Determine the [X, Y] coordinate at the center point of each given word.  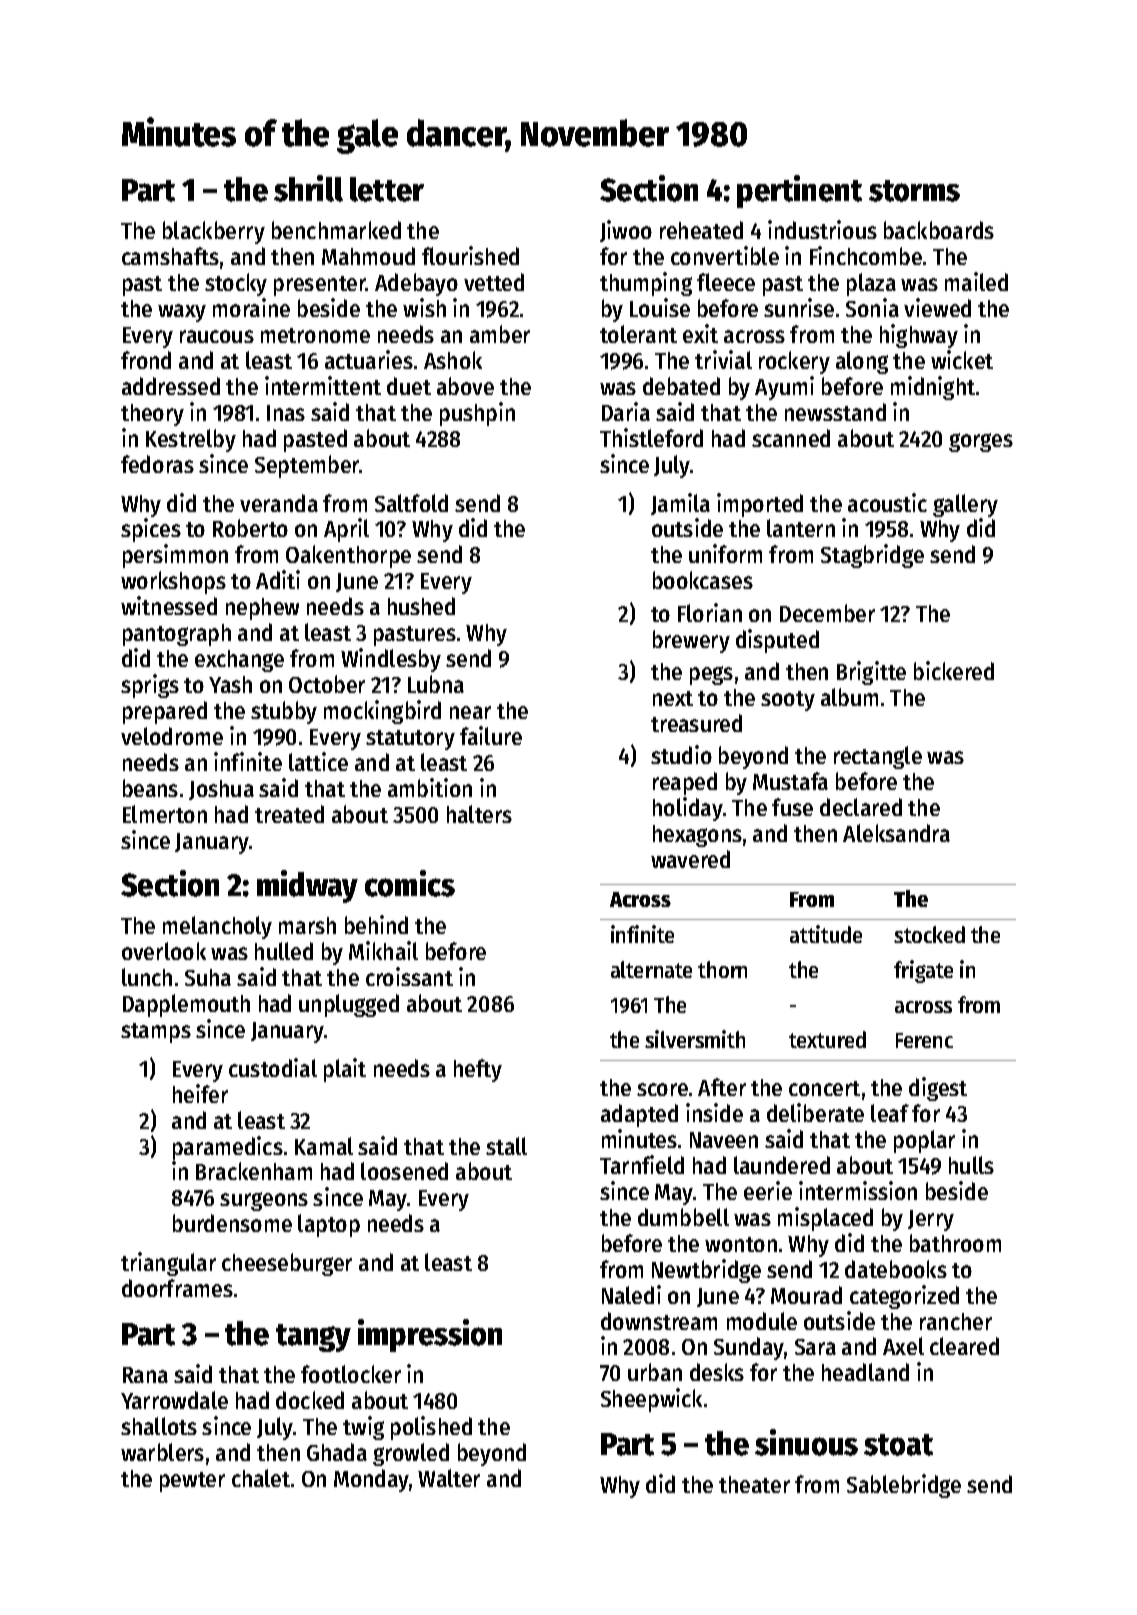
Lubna [436, 684]
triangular [168, 1264]
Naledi [631, 1294]
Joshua [221, 790]
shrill [308, 188]
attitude [826, 934]
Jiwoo [626, 231]
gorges [981, 442]
